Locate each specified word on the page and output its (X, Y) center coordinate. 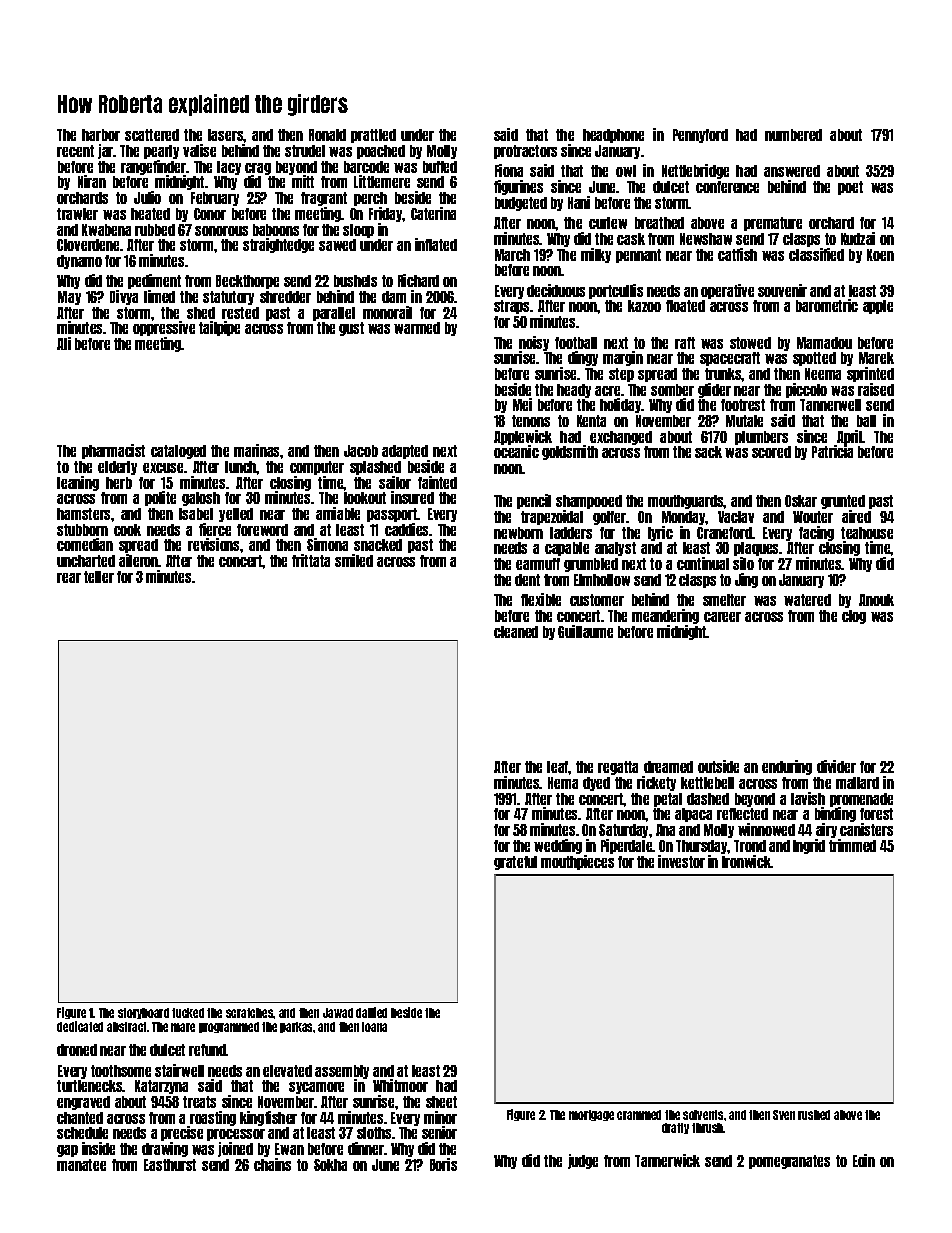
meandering (665, 616)
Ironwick (746, 861)
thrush (708, 1128)
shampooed (589, 502)
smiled (354, 560)
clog (854, 617)
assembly (342, 1072)
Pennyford (700, 136)
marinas (257, 450)
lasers (226, 135)
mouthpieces (577, 862)
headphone (613, 136)
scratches (250, 1013)
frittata (311, 560)
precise (182, 1133)
